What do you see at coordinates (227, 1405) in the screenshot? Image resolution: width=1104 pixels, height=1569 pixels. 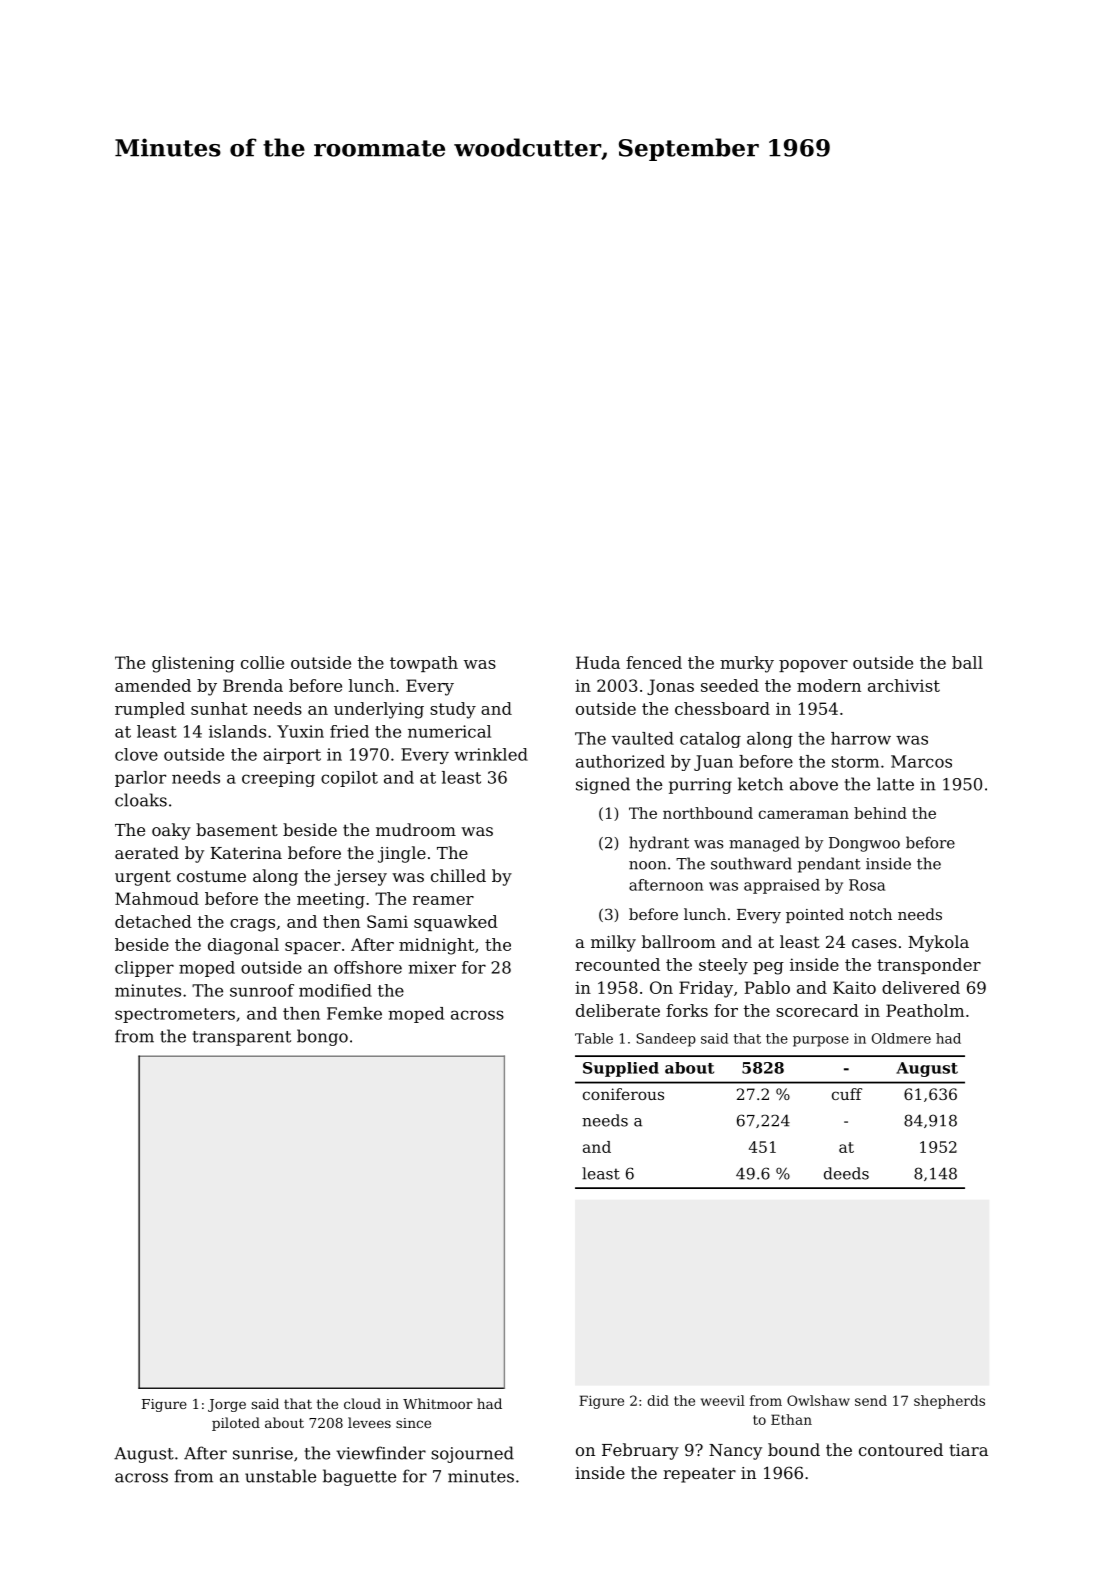 I see `Jorge` at bounding box center [227, 1405].
